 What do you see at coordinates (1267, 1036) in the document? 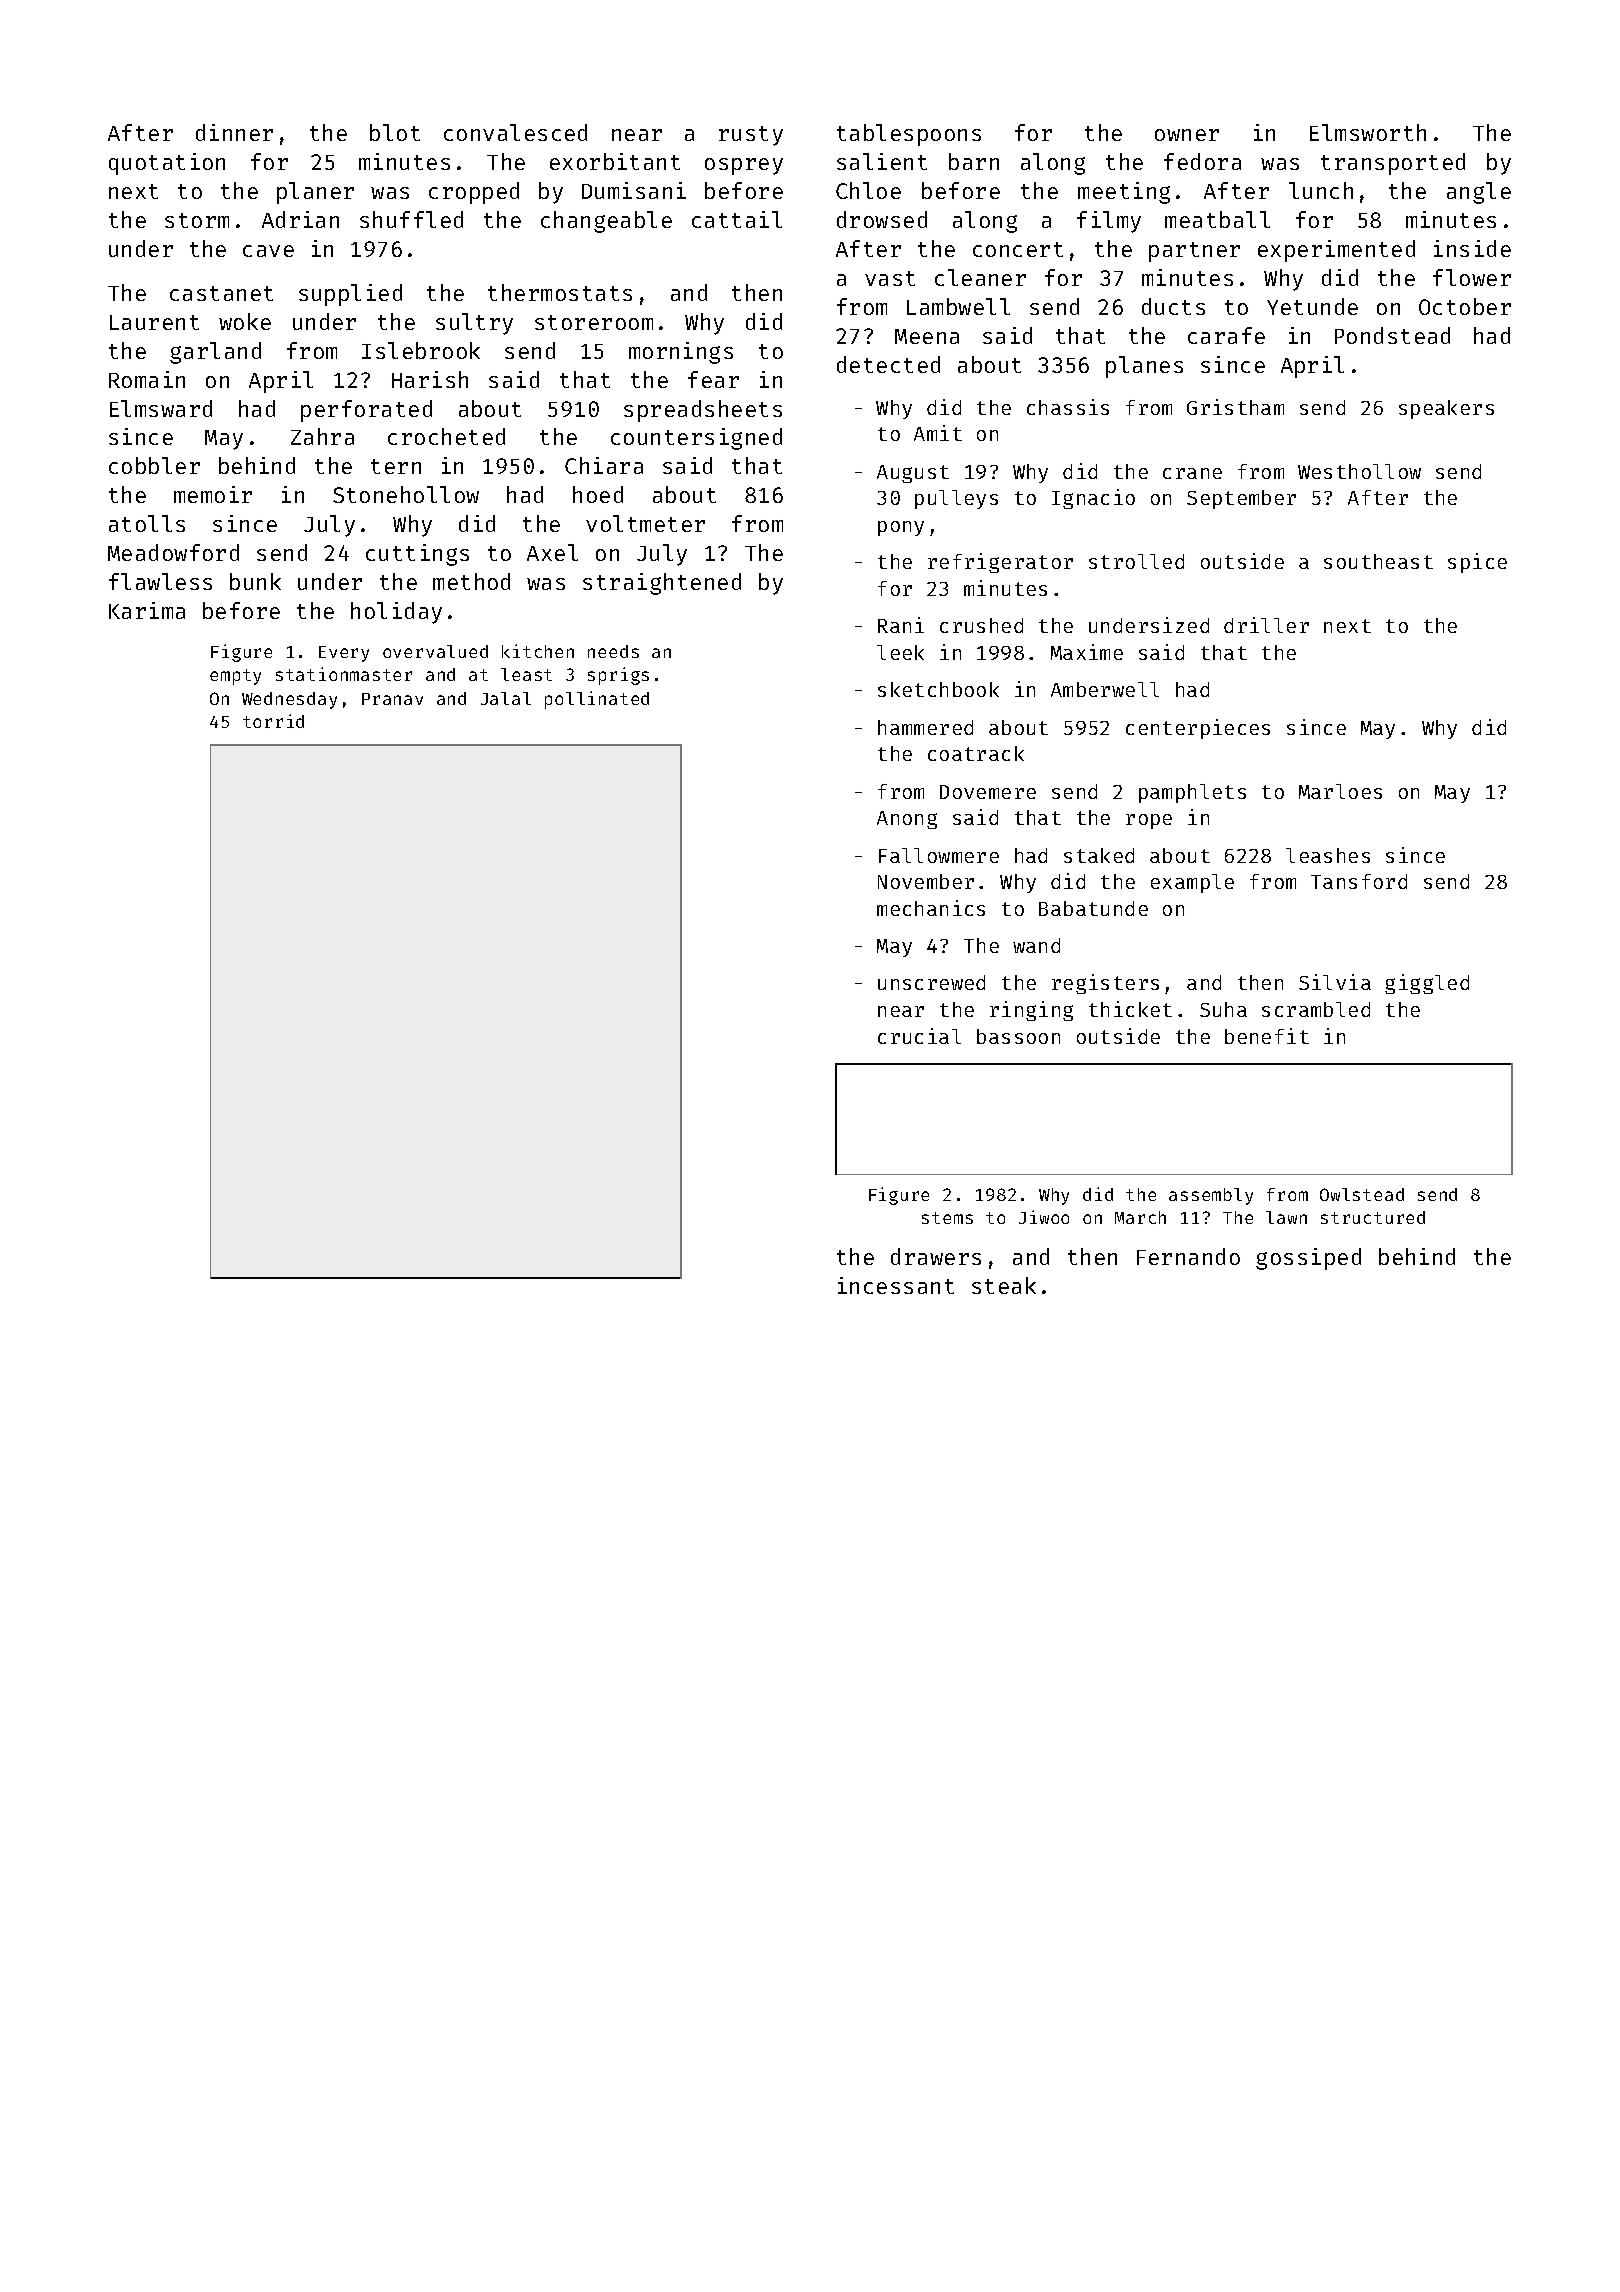
I see `benefit` at bounding box center [1267, 1036].
